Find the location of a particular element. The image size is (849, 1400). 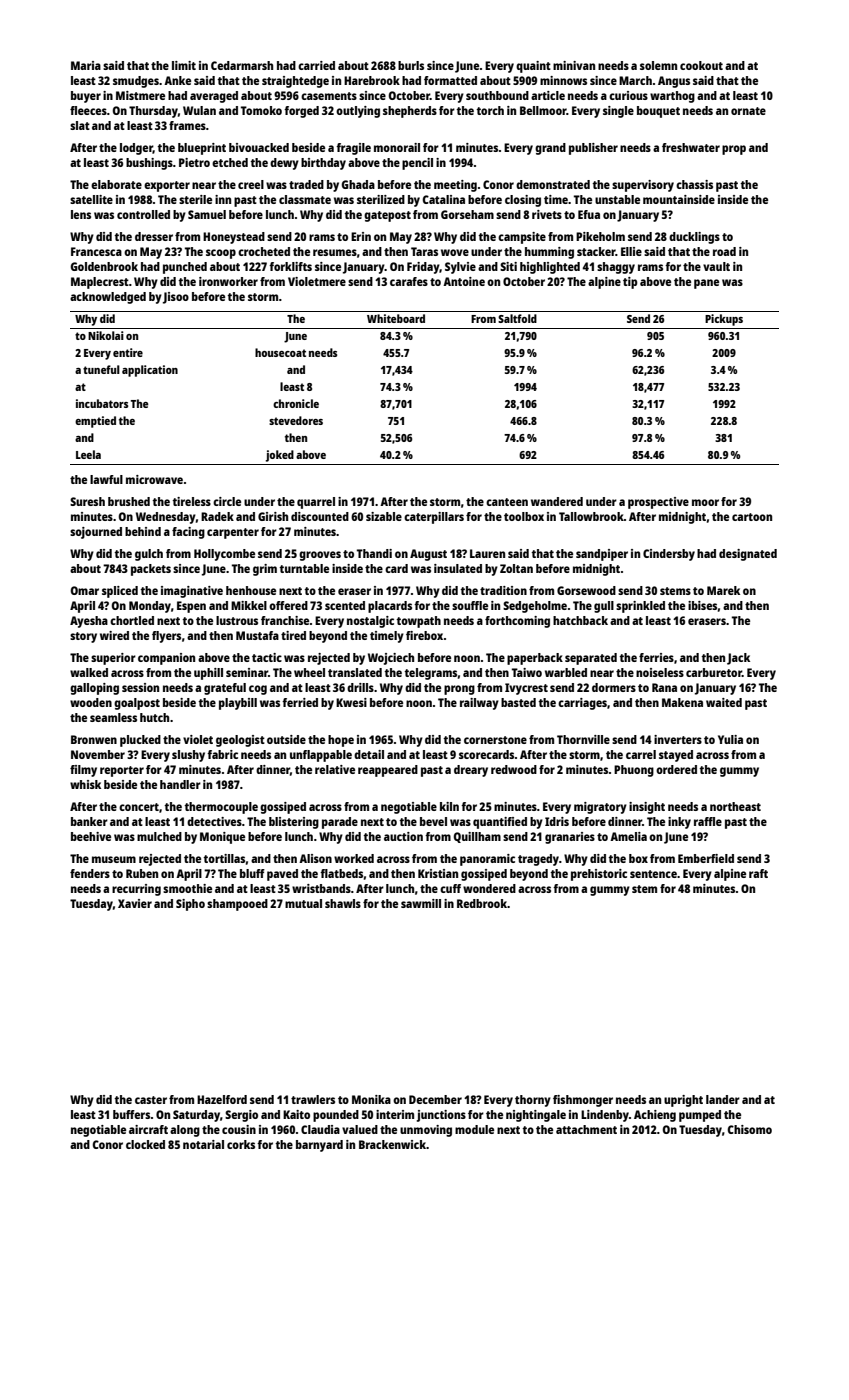

southbound is located at coordinates (497, 95).
